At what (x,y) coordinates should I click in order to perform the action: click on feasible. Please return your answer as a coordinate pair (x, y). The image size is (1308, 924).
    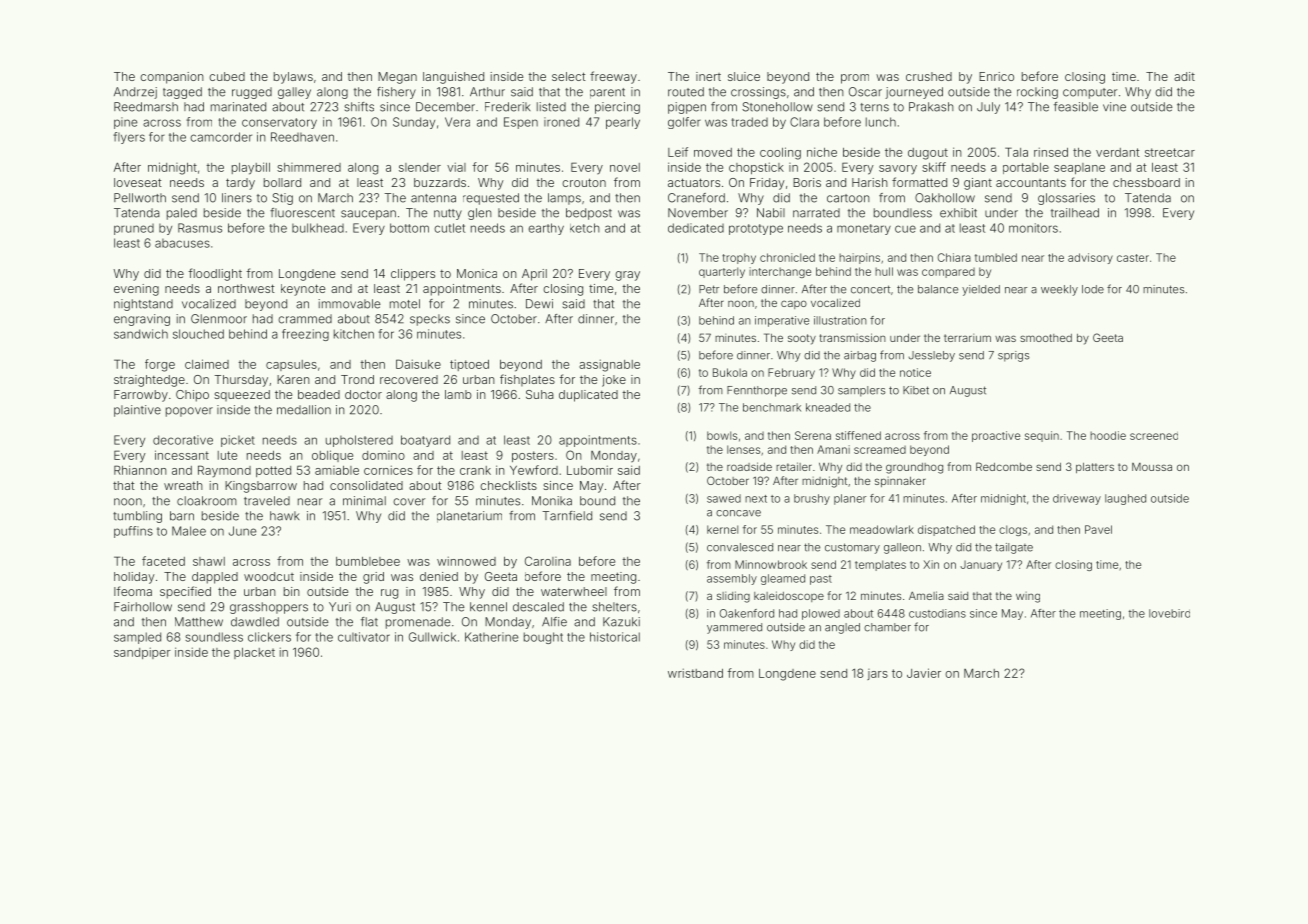
    Looking at the image, I should click on (1076, 107).
